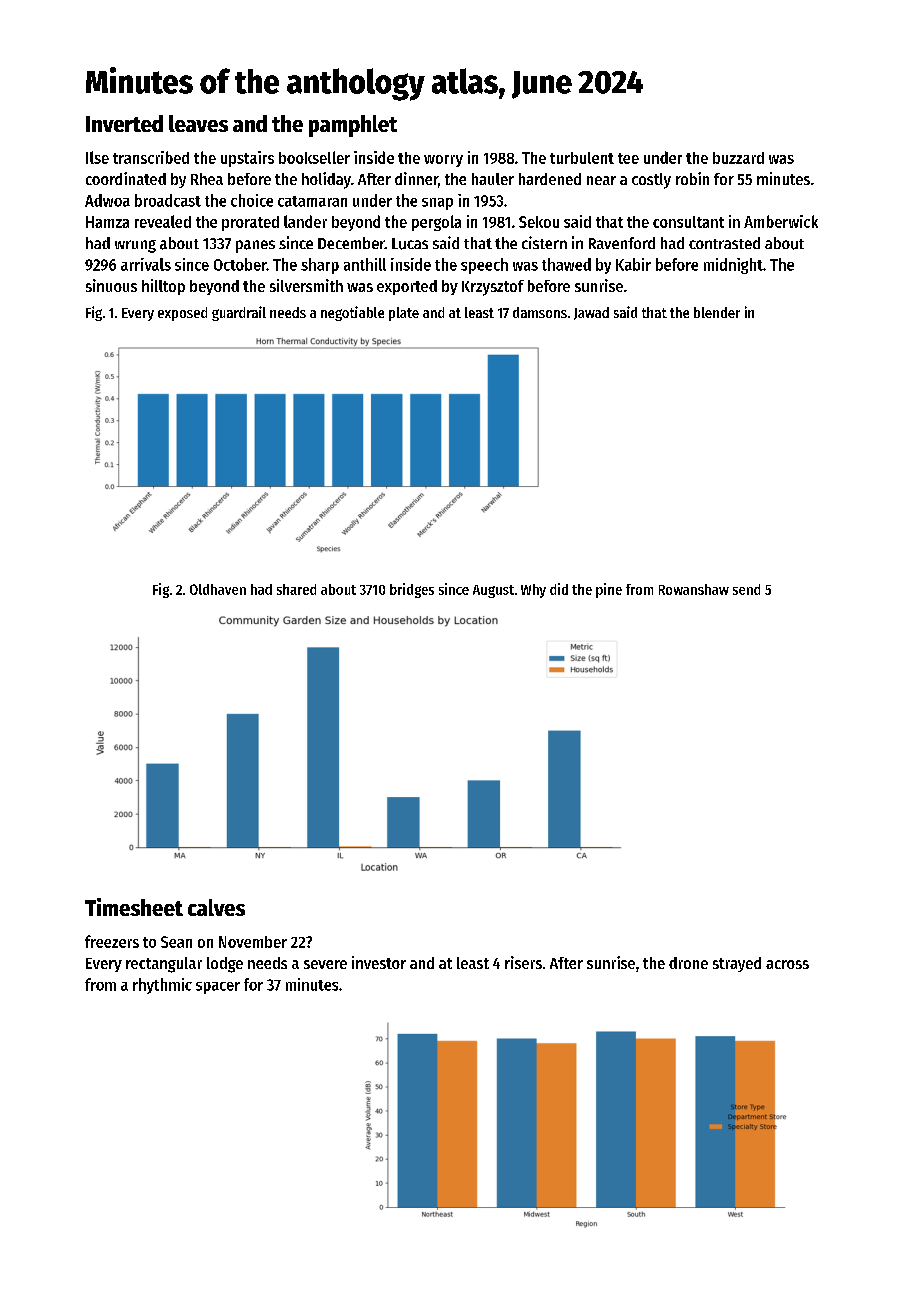  What do you see at coordinates (746, 589) in the image?
I see `send` at bounding box center [746, 589].
